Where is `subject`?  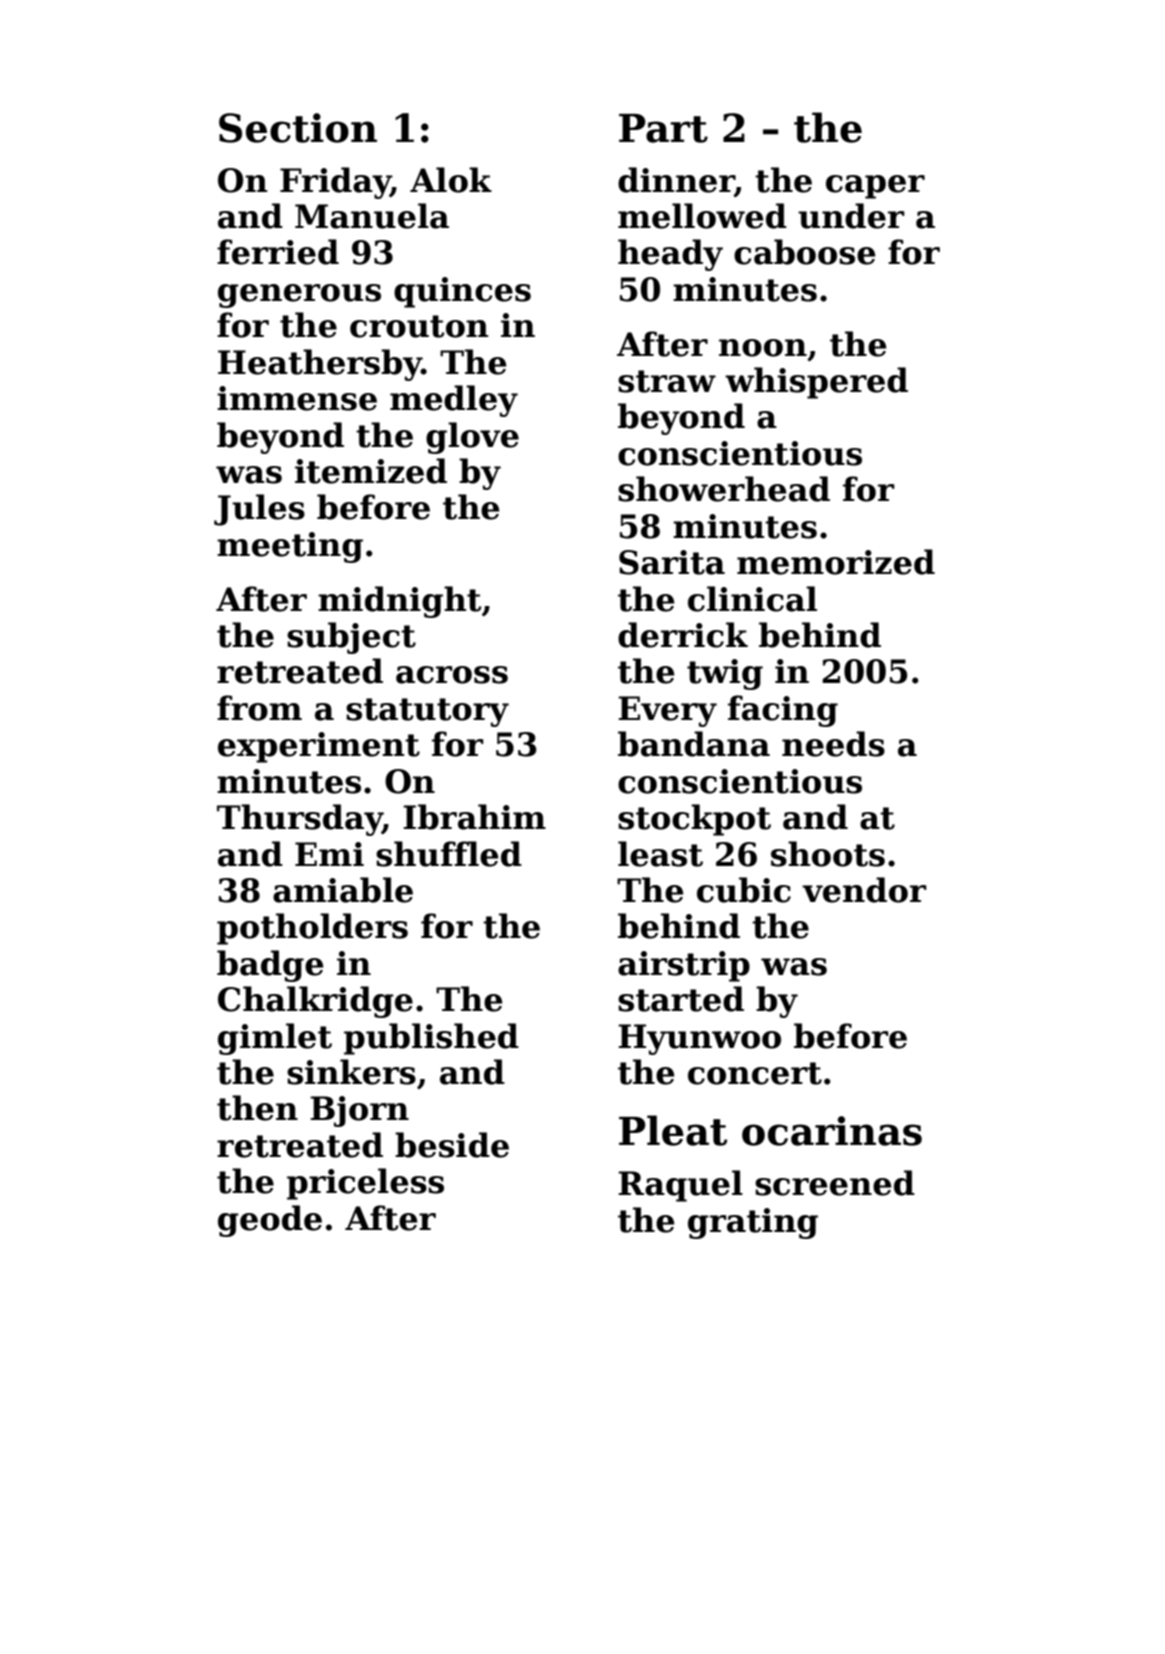 subject is located at coordinates (351, 638).
